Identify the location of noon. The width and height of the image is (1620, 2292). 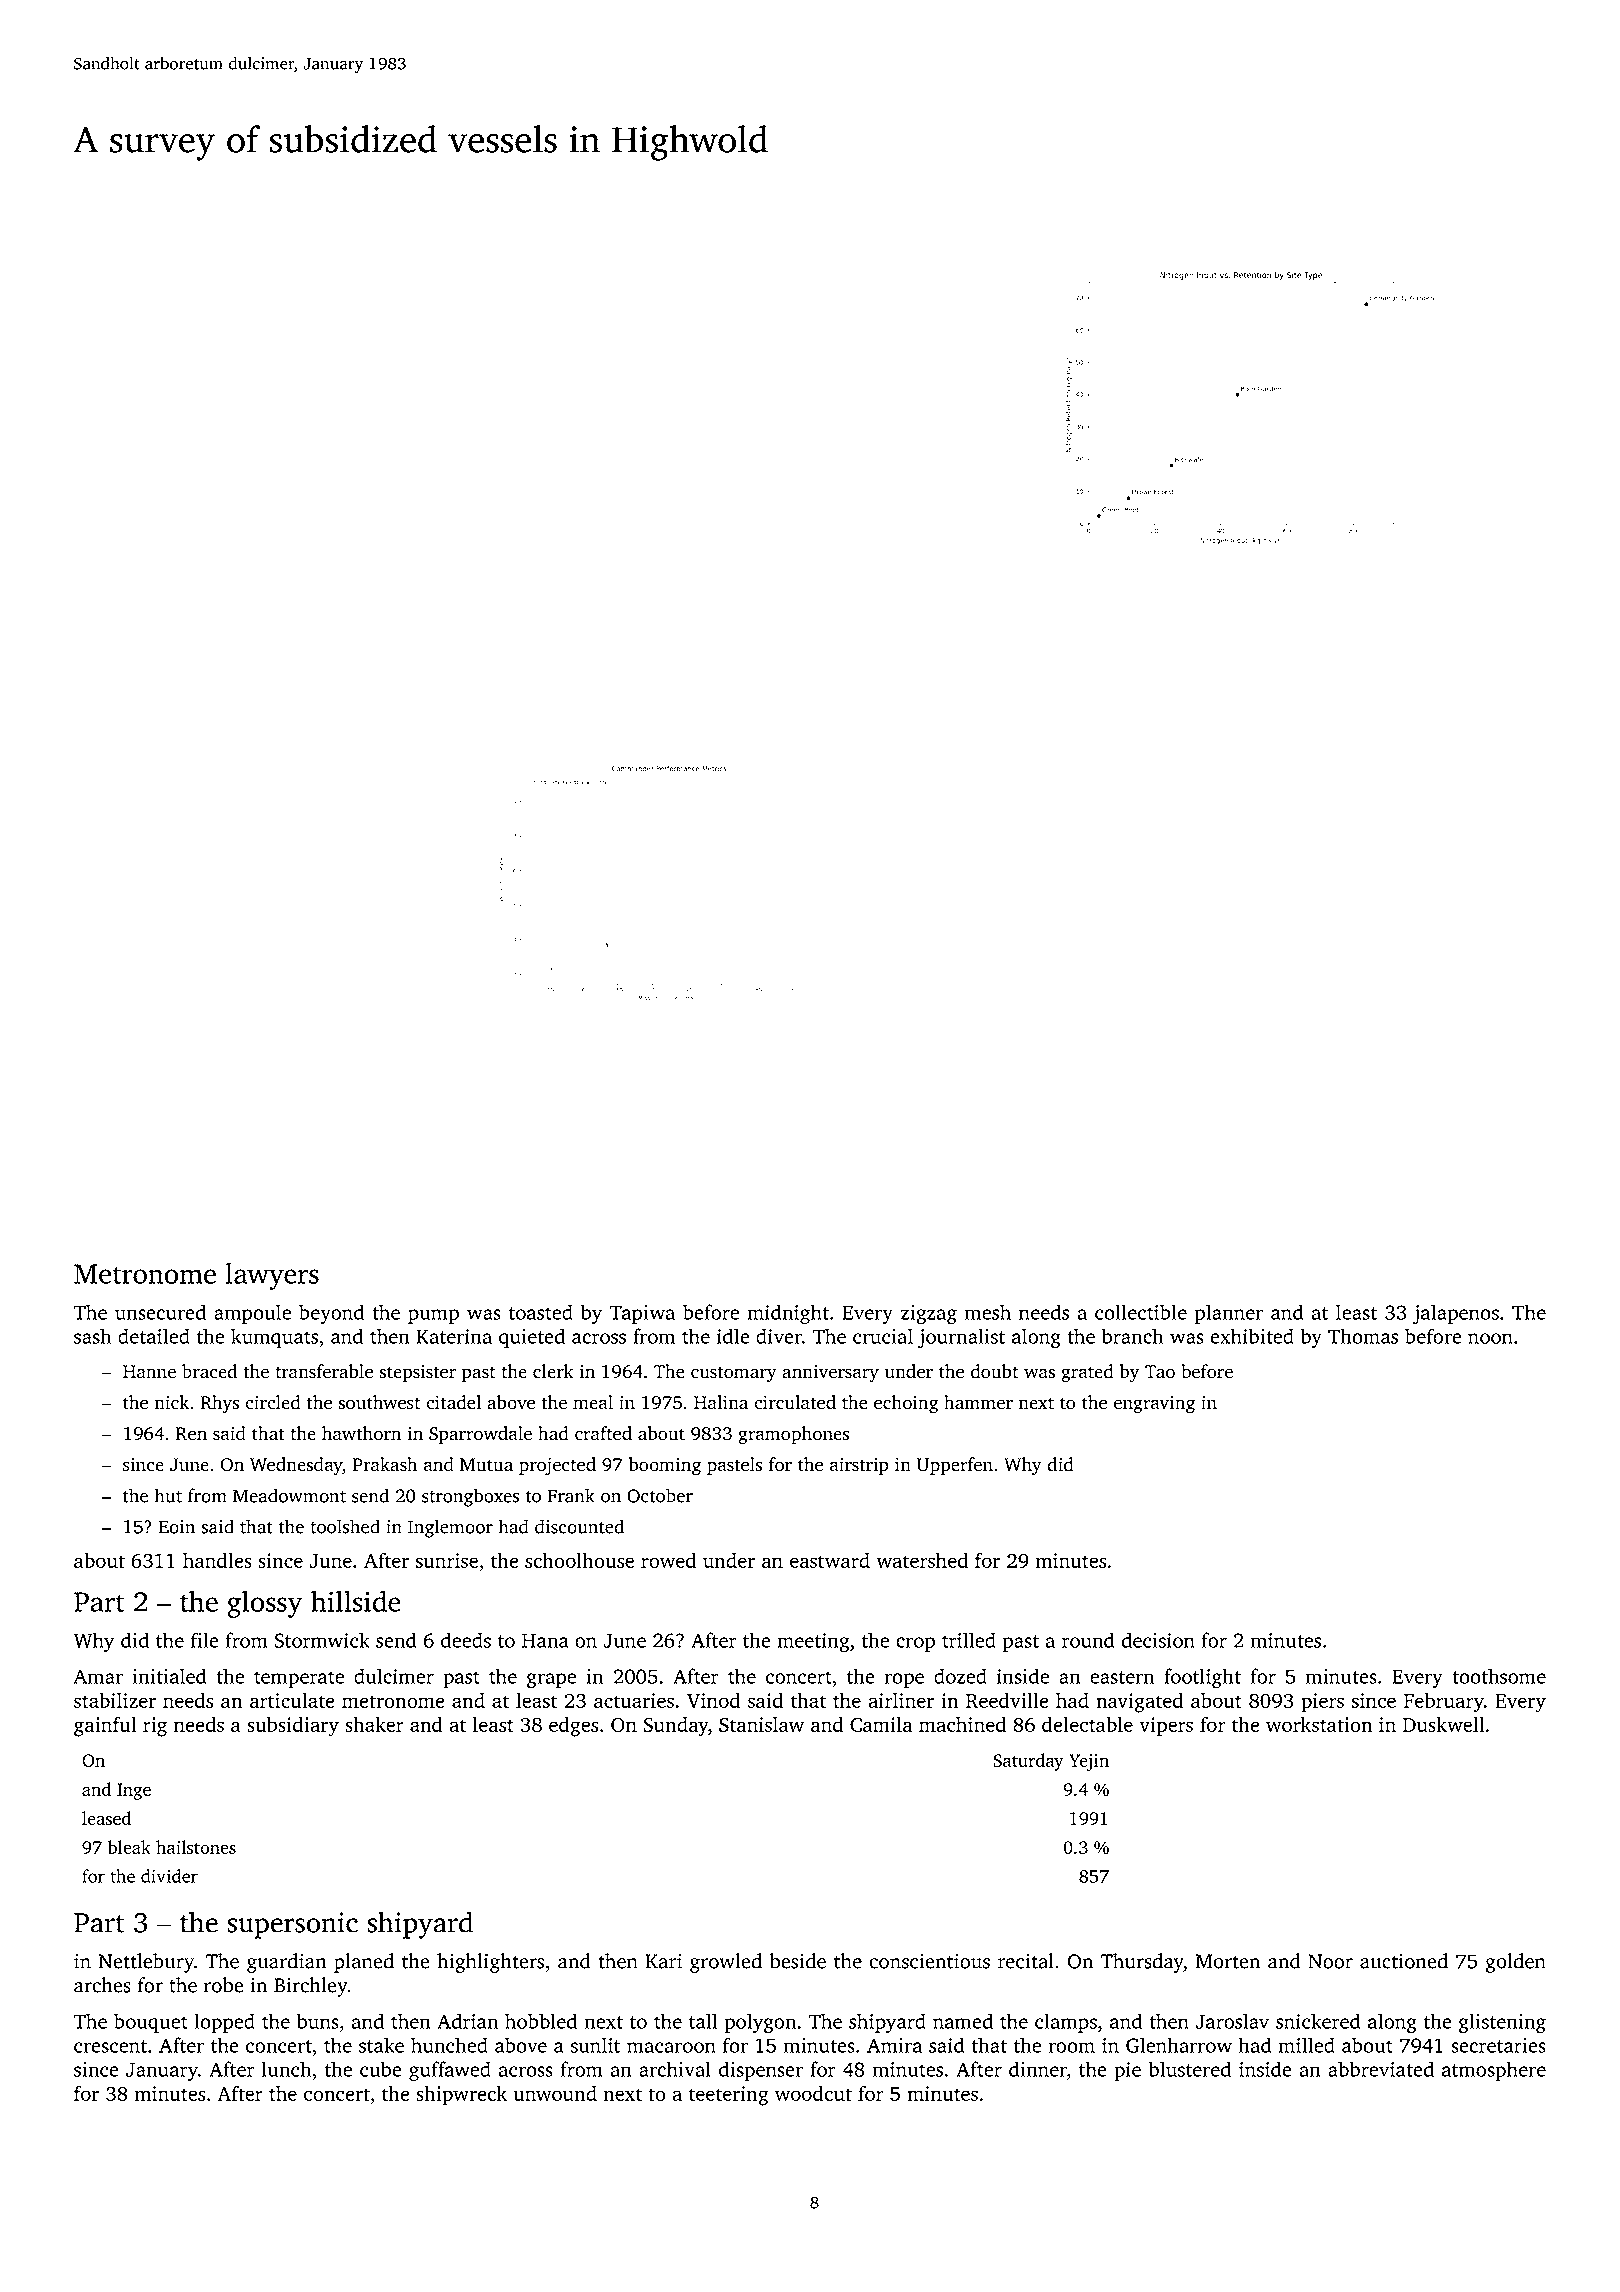
(1490, 1338).
